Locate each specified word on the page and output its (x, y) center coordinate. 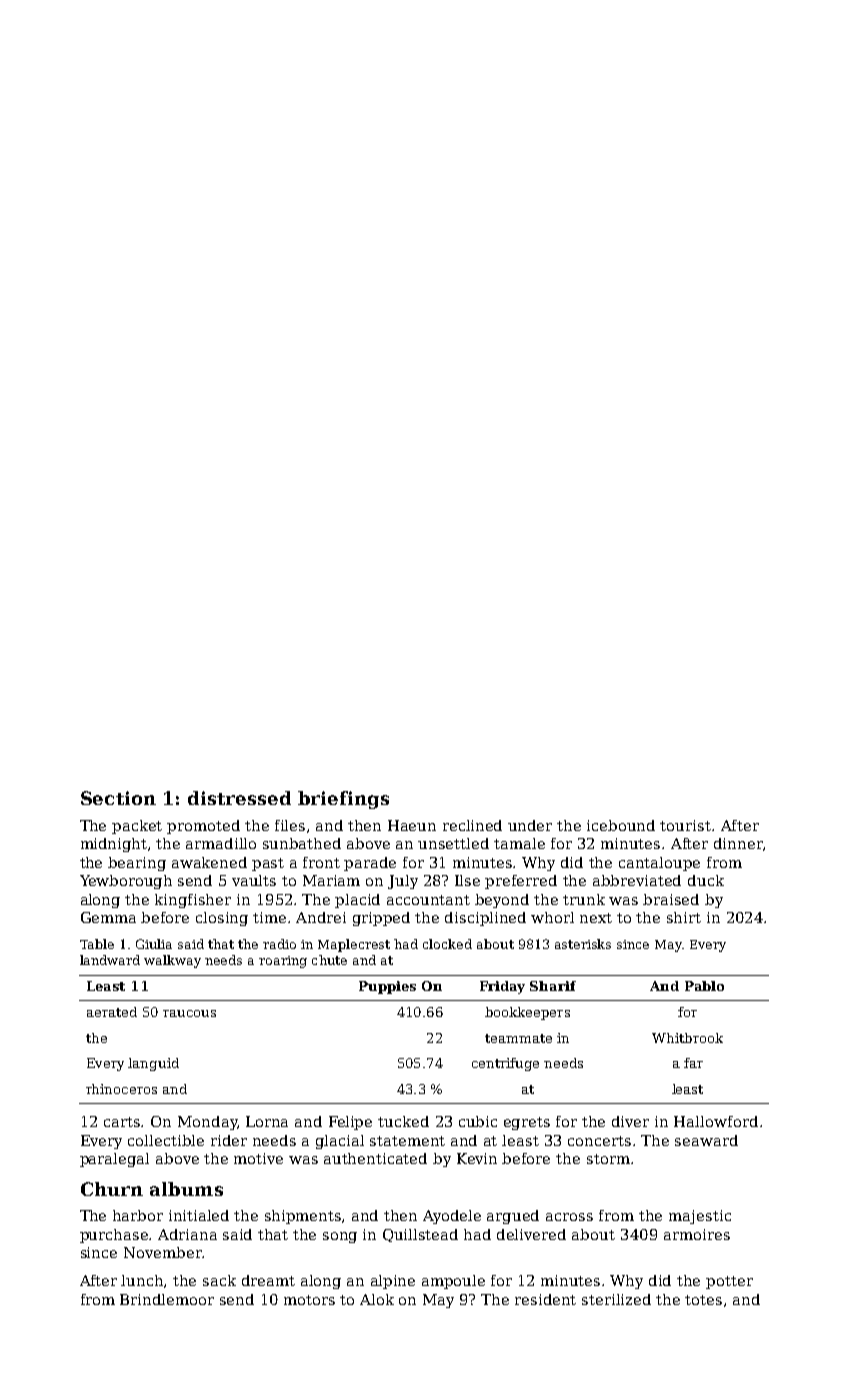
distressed (239, 798)
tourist (685, 825)
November (163, 1252)
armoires (697, 1234)
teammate (518, 1038)
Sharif (553, 986)
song (340, 1237)
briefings (343, 800)
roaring (283, 962)
